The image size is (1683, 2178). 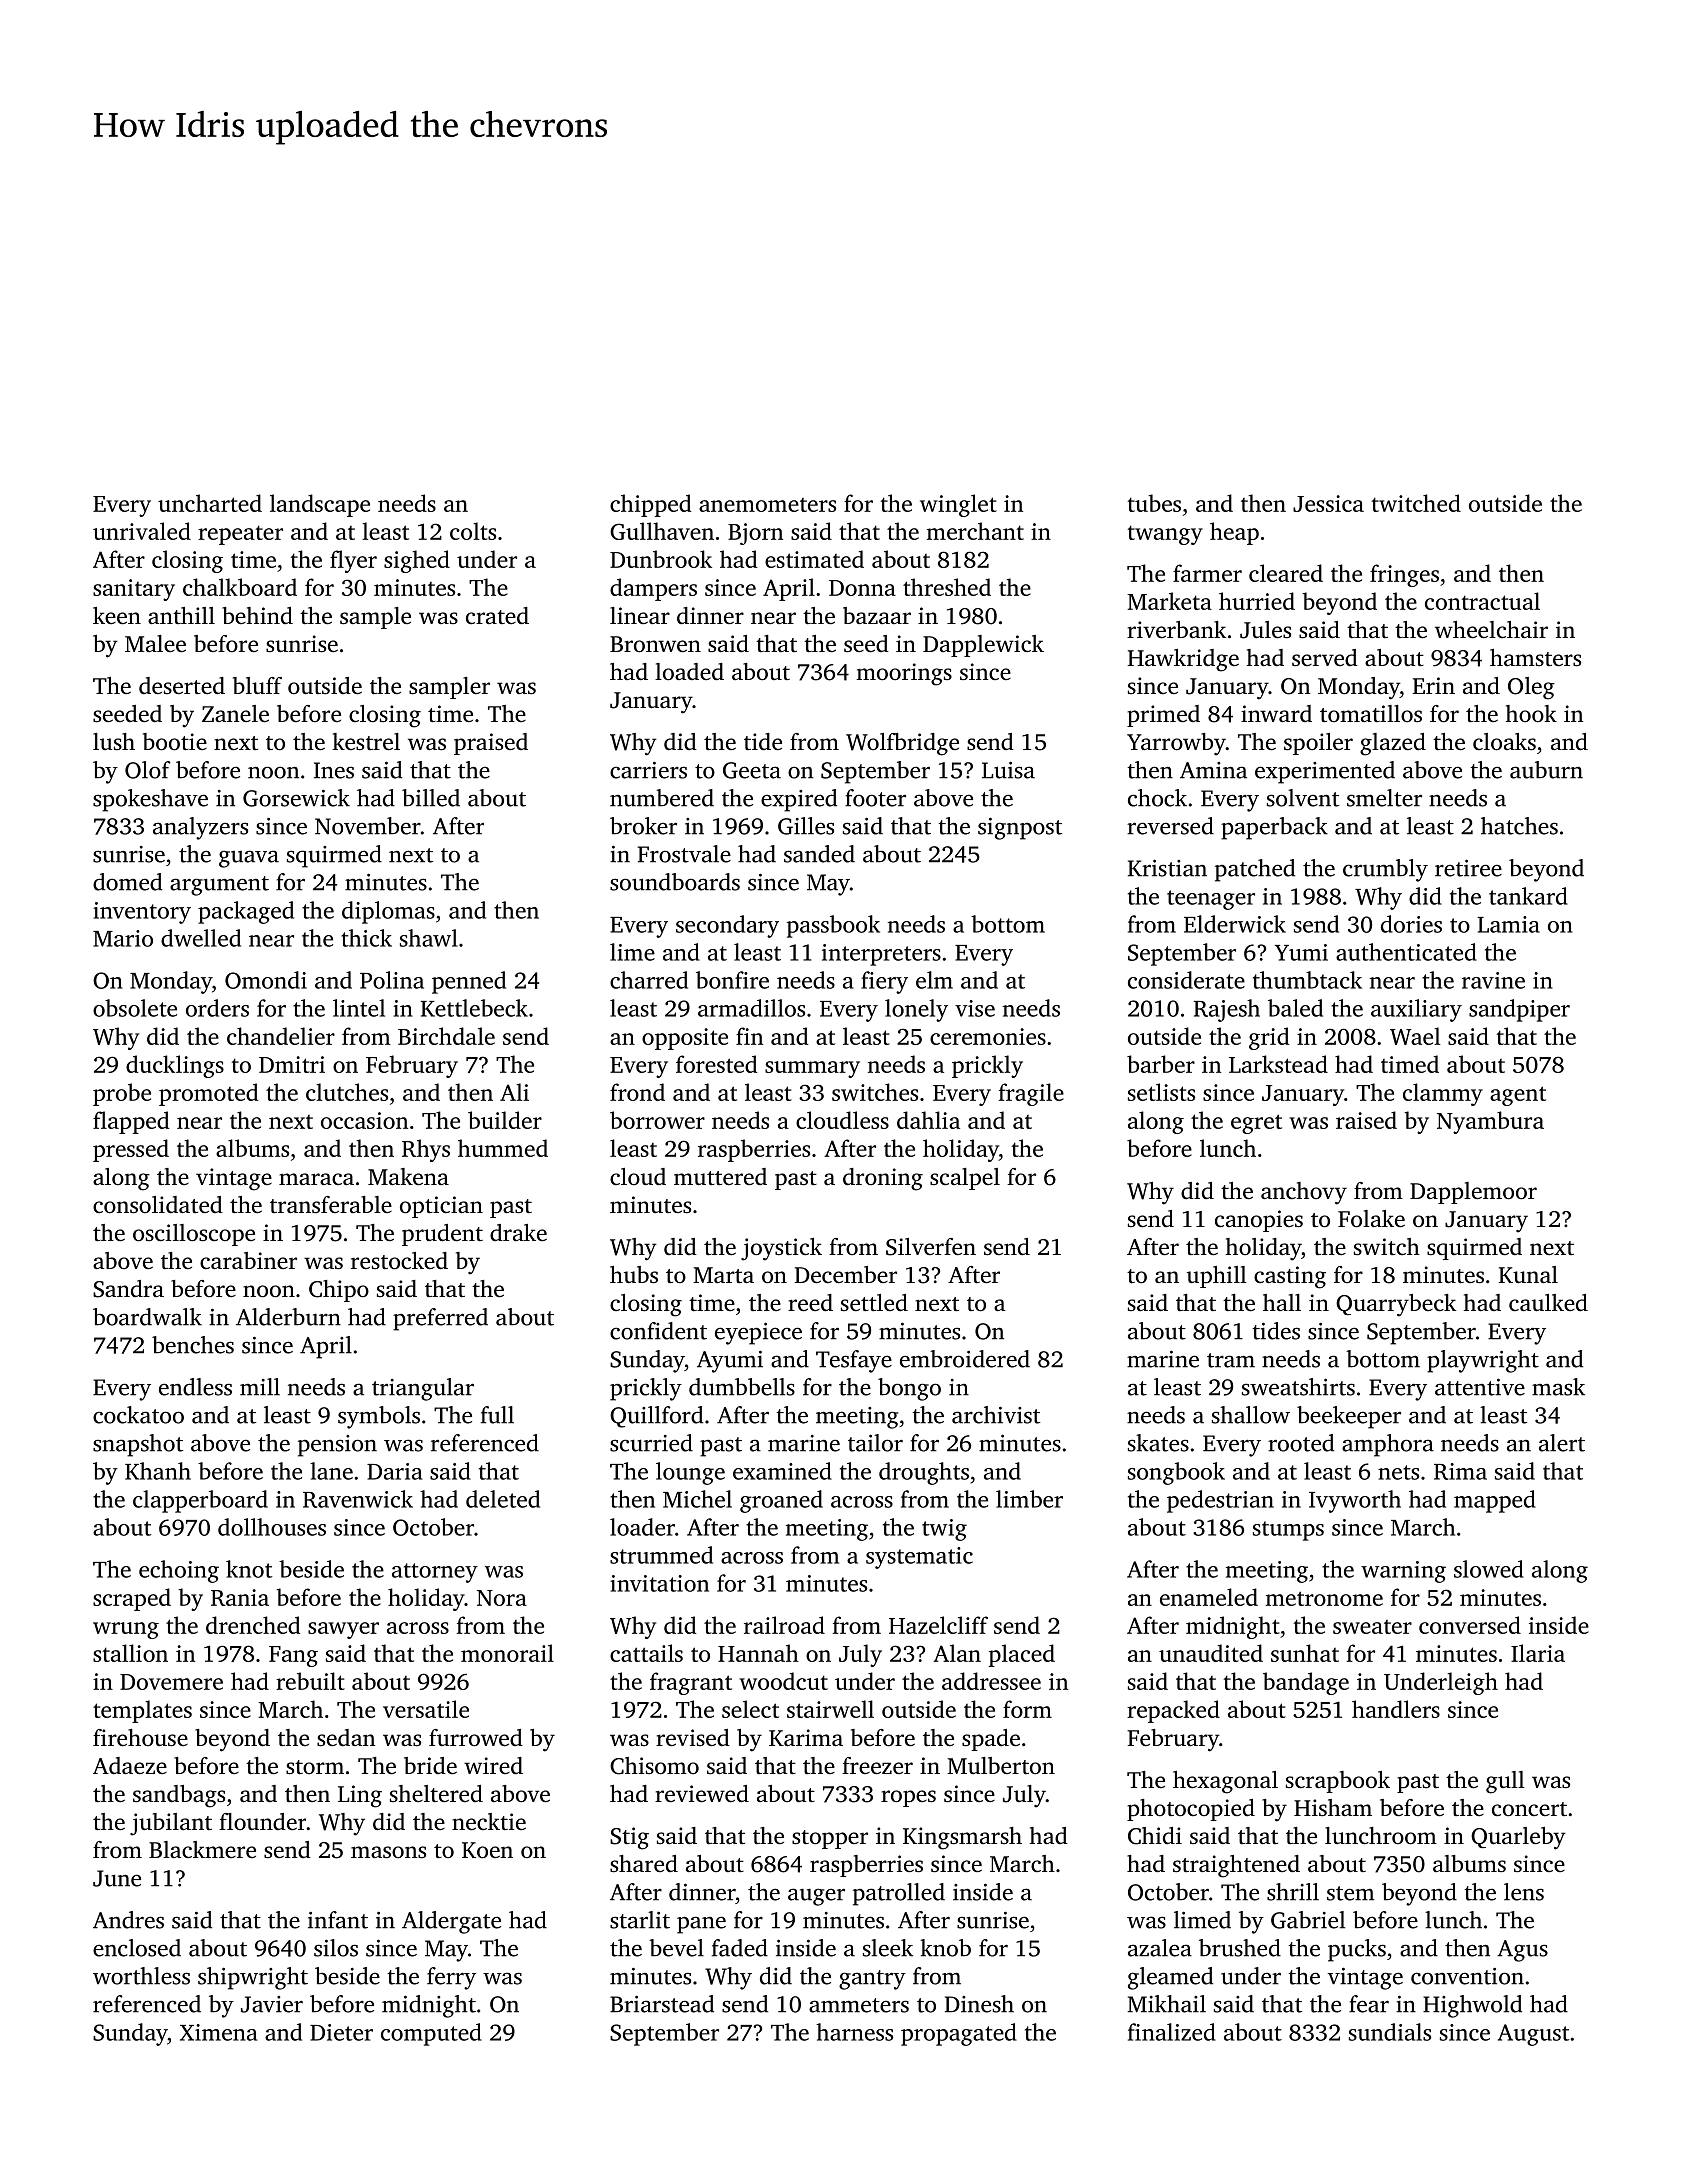 I want to click on pressed, so click(x=131, y=1150).
